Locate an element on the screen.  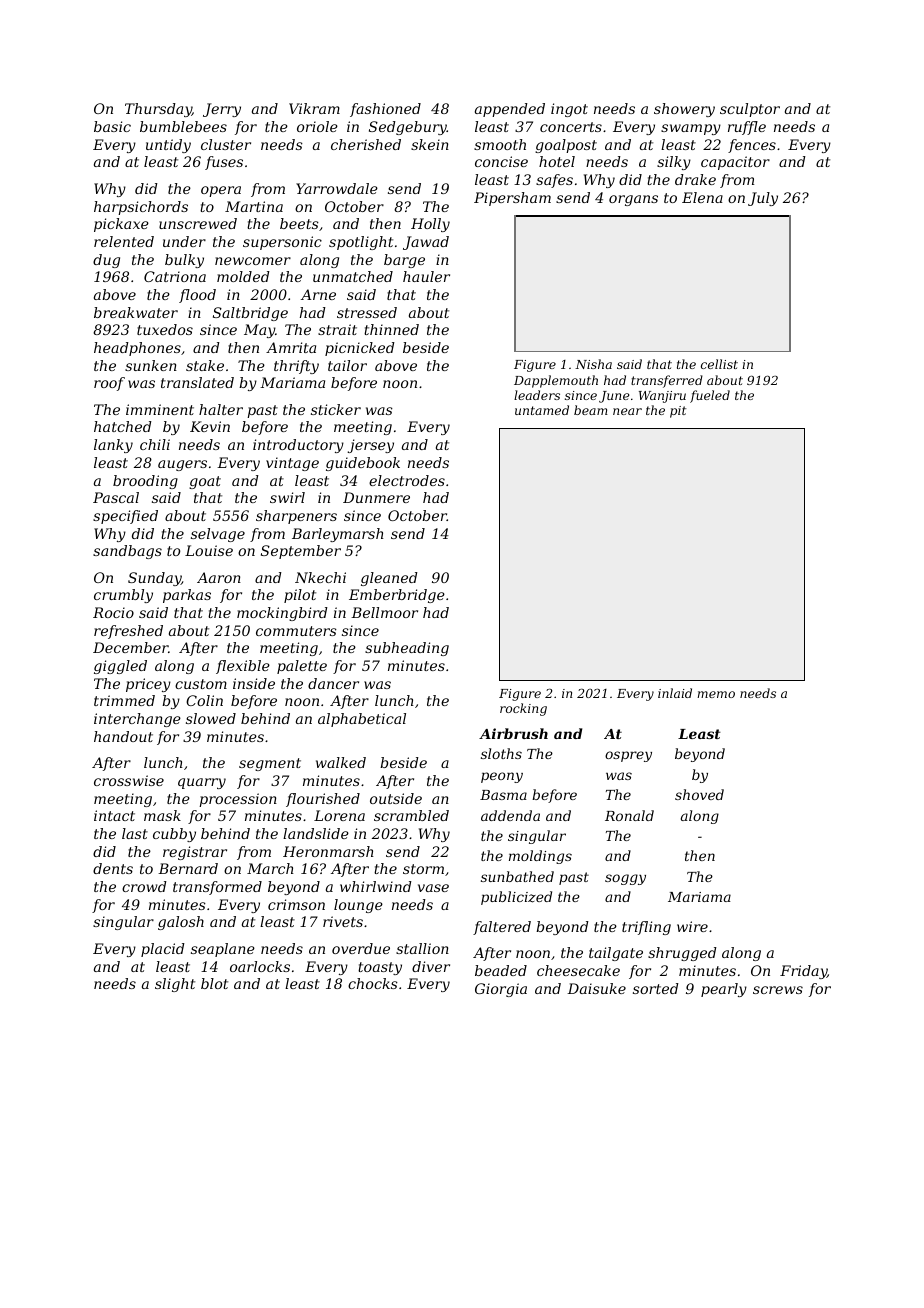
shoved is located at coordinates (699, 794).
